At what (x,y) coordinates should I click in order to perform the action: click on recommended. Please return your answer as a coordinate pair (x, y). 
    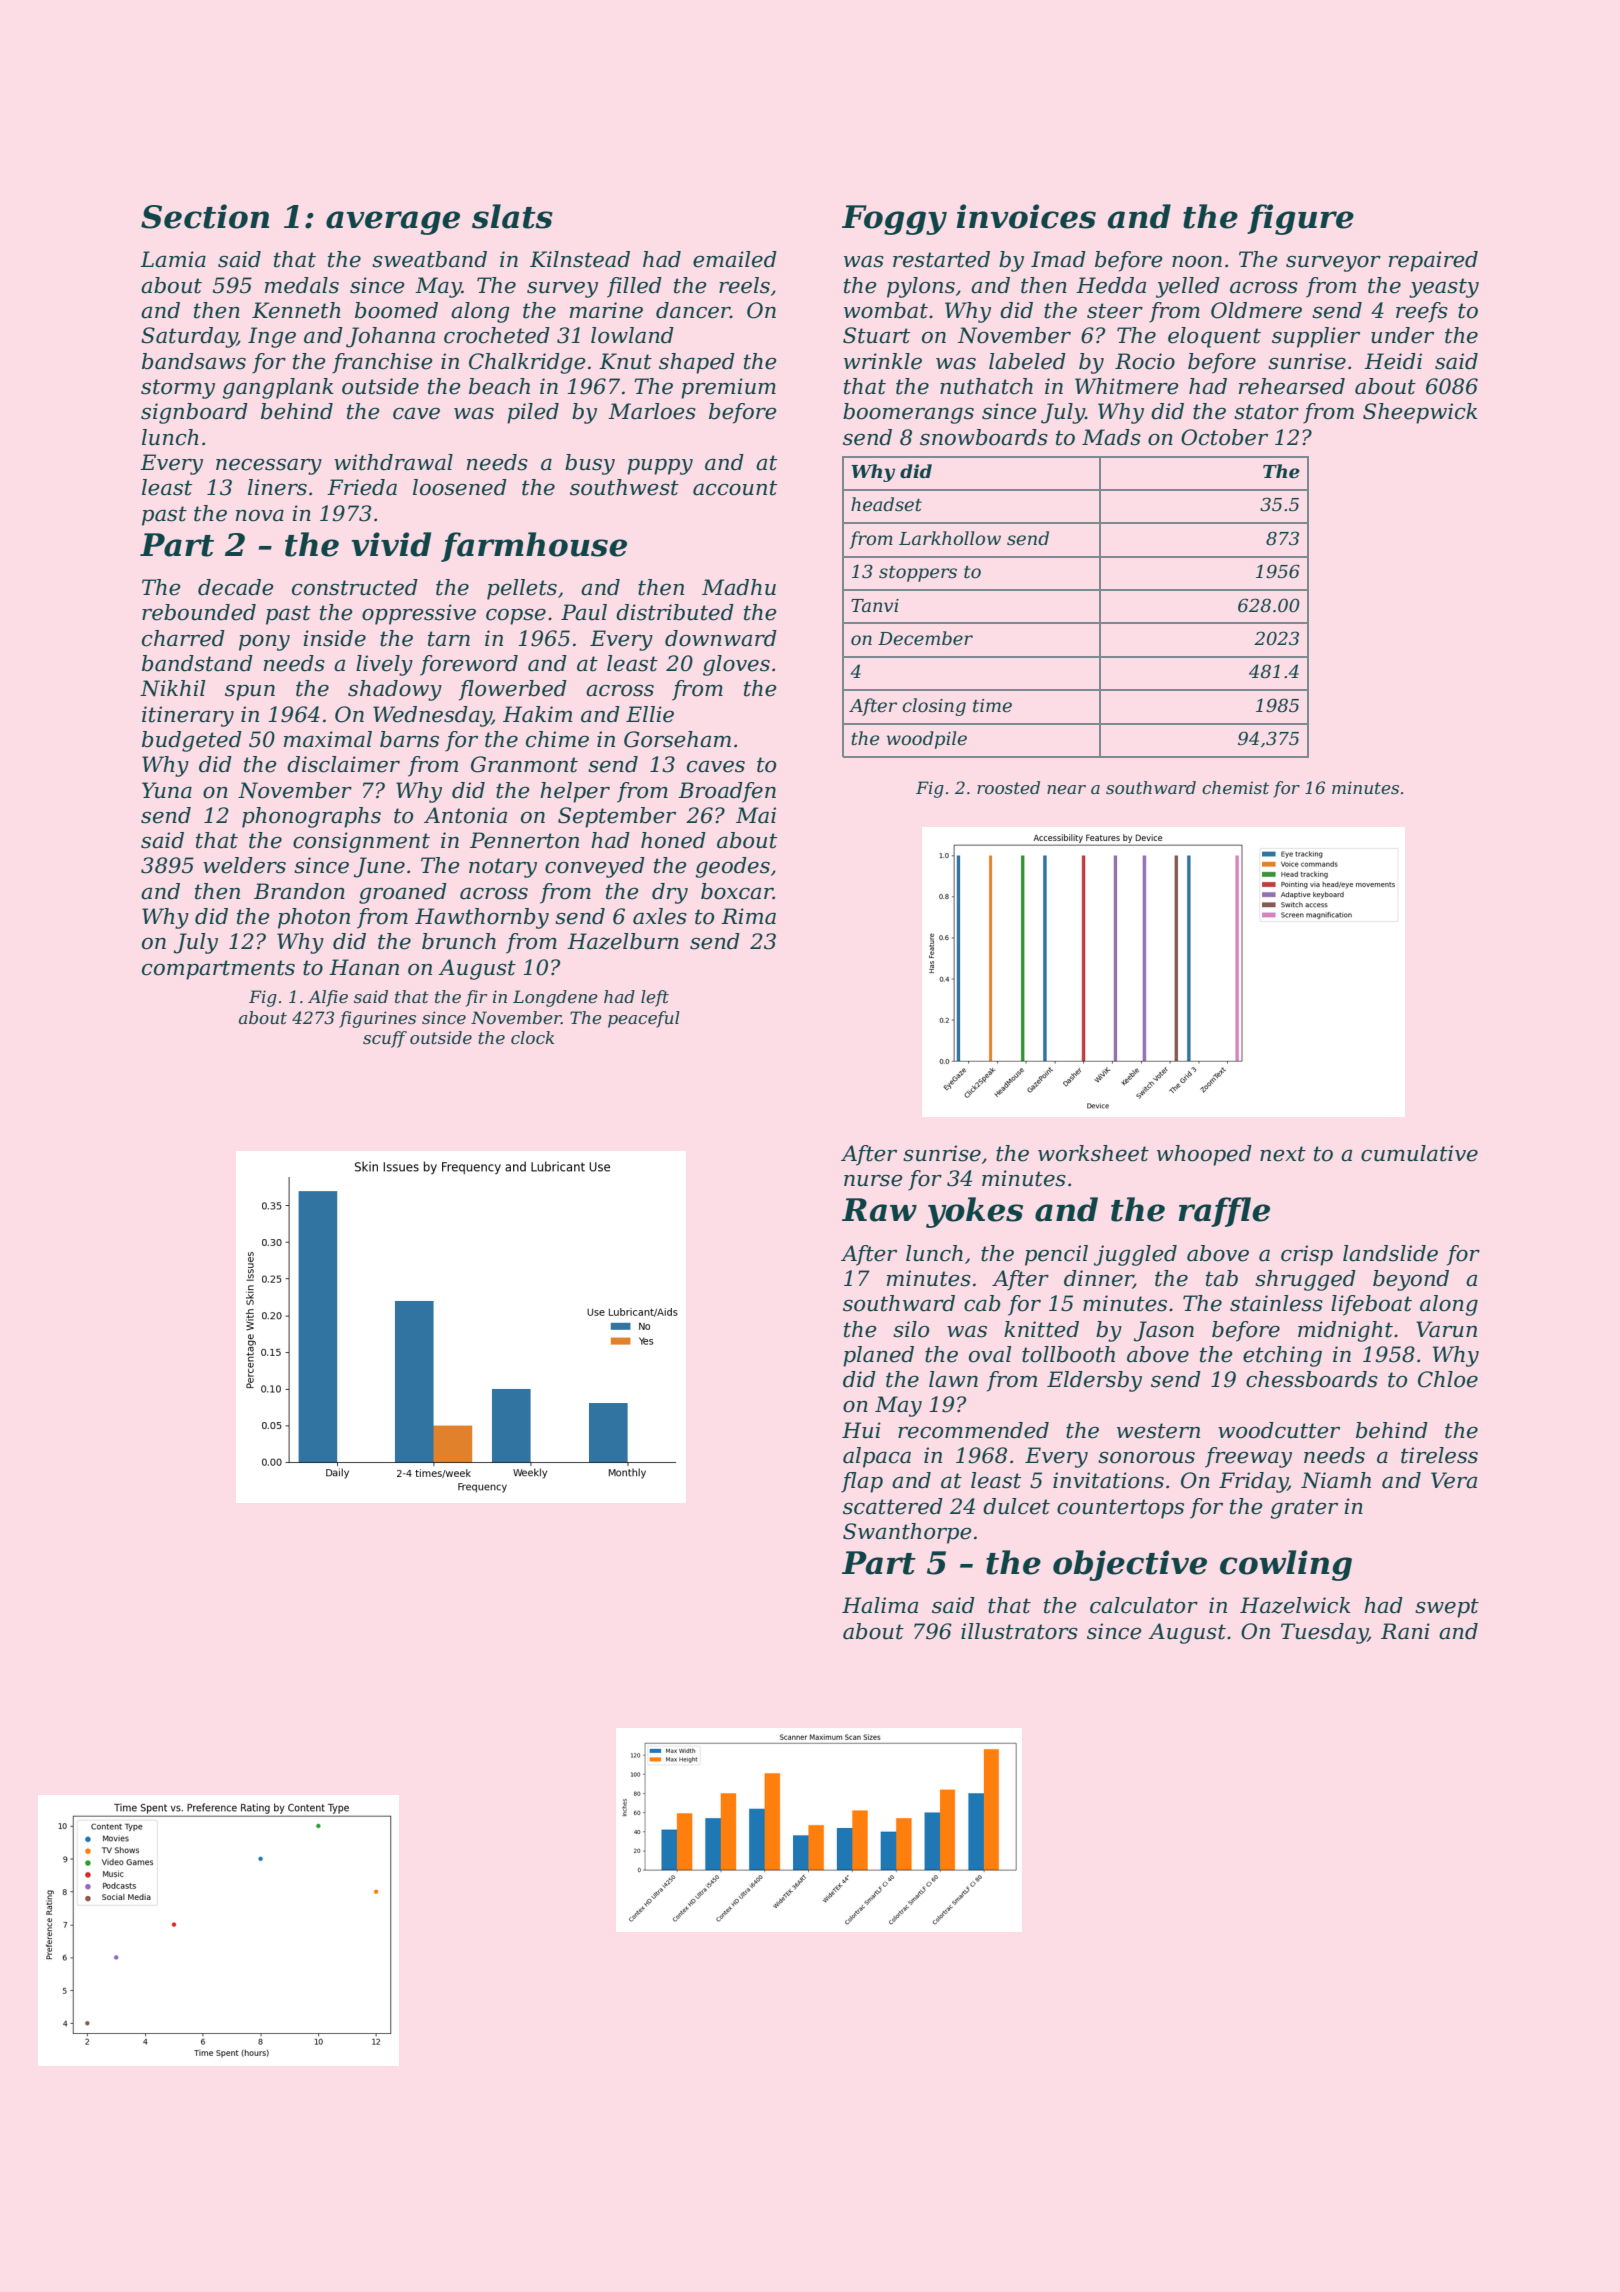
    Looking at the image, I should click on (973, 1430).
